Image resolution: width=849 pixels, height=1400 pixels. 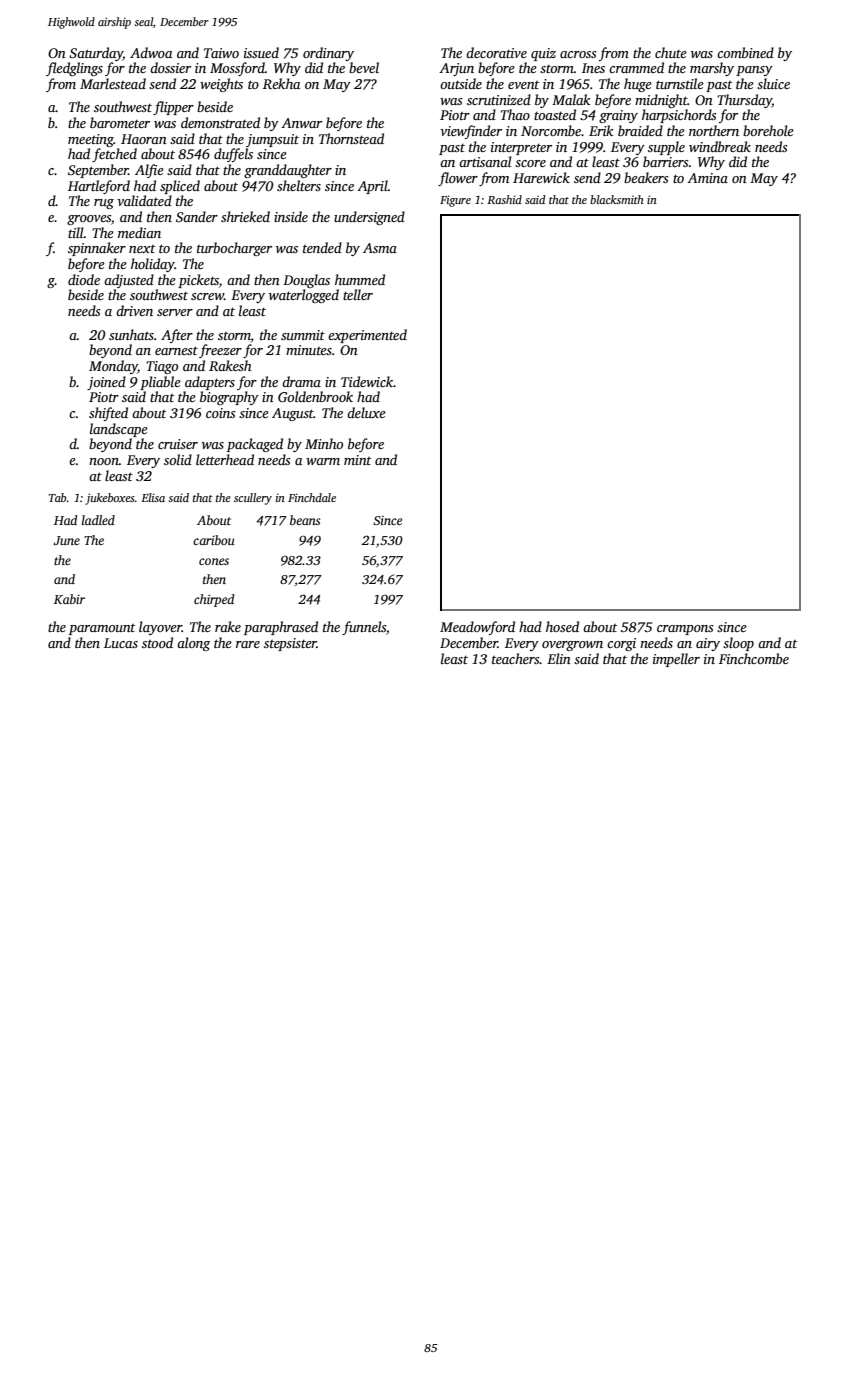 What do you see at coordinates (714, 130) in the image?
I see `northern` at bounding box center [714, 130].
